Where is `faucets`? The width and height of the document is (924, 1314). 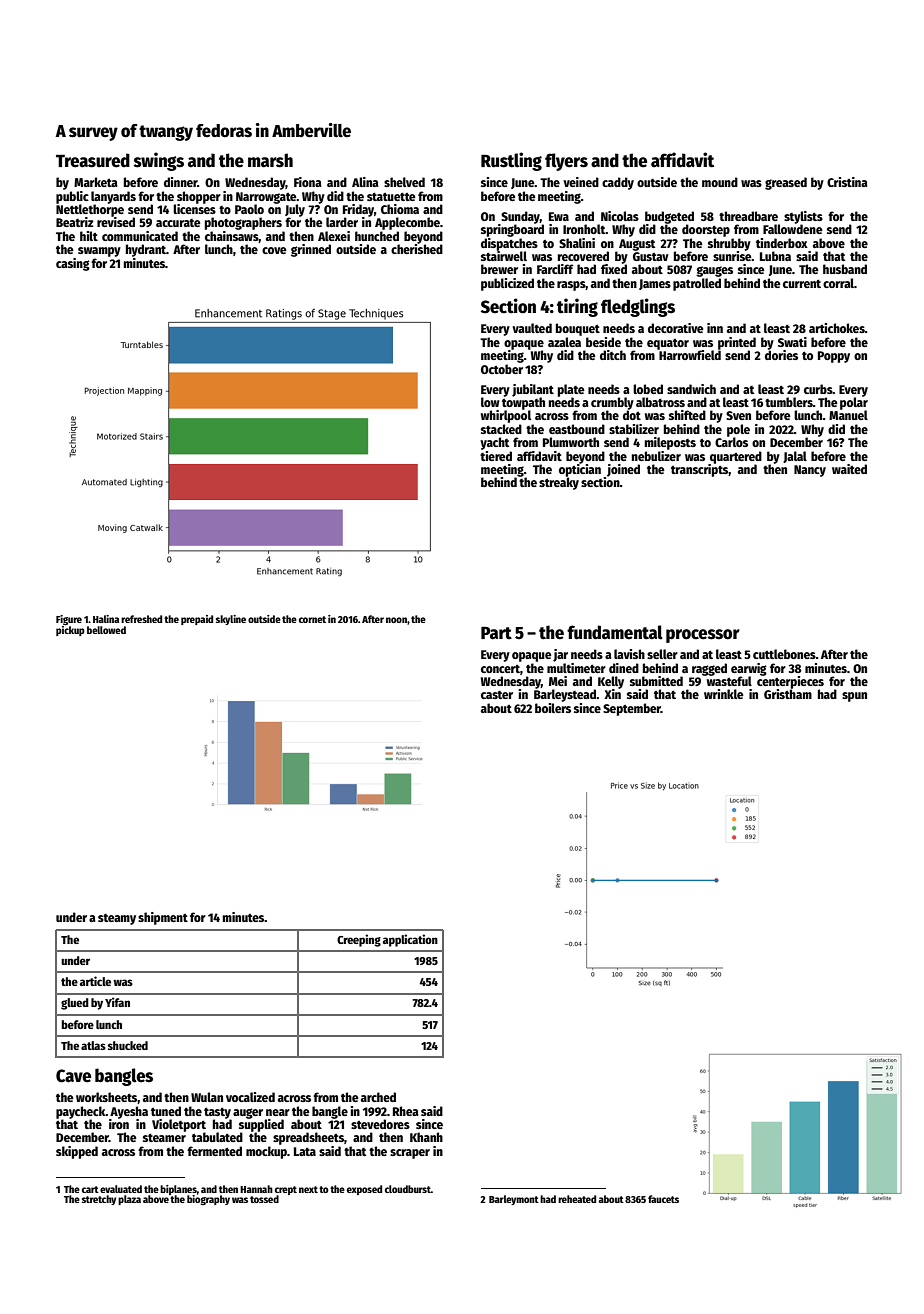
faucets is located at coordinates (663, 1199).
